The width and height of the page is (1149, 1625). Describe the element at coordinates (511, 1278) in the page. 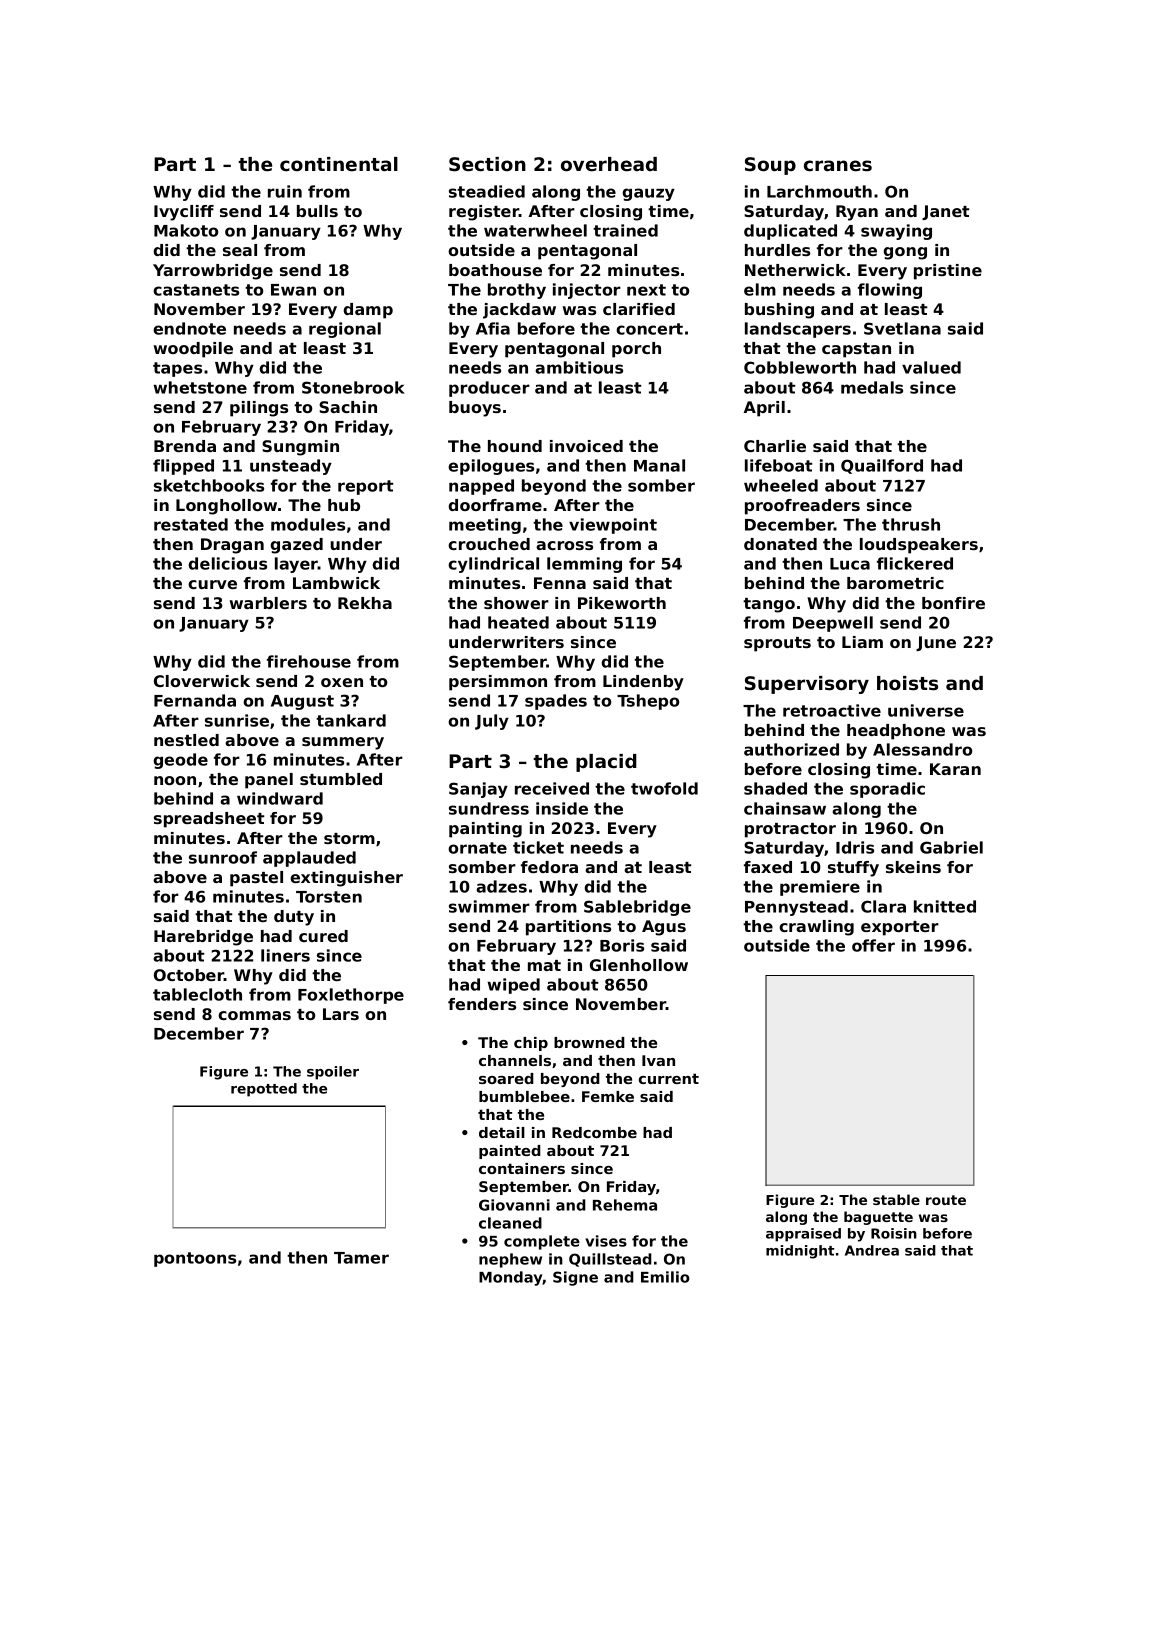

I see `Monday` at that location.
